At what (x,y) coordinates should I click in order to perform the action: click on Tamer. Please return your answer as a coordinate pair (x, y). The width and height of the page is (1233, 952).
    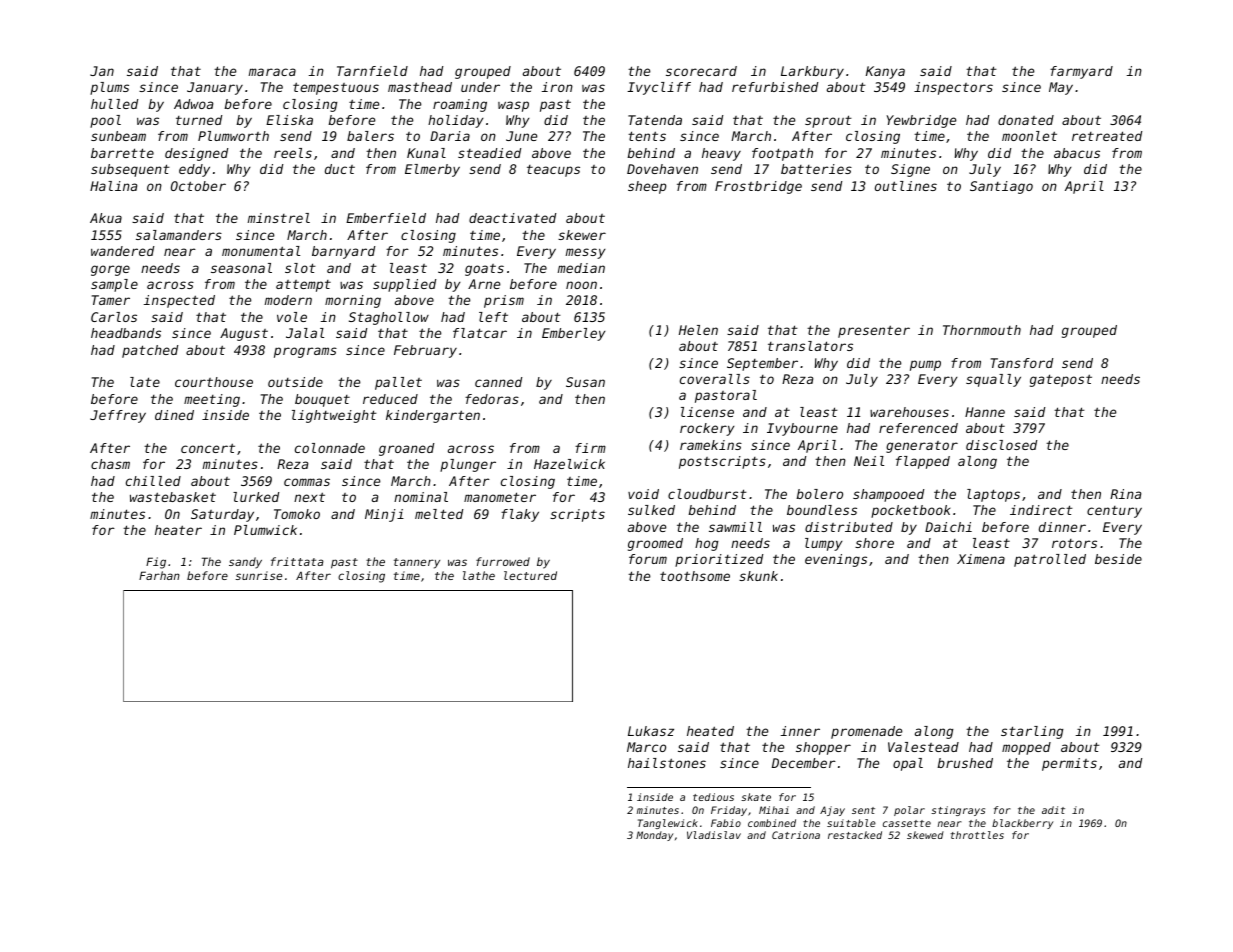
    Looking at the image, I should click on (111, 300).
